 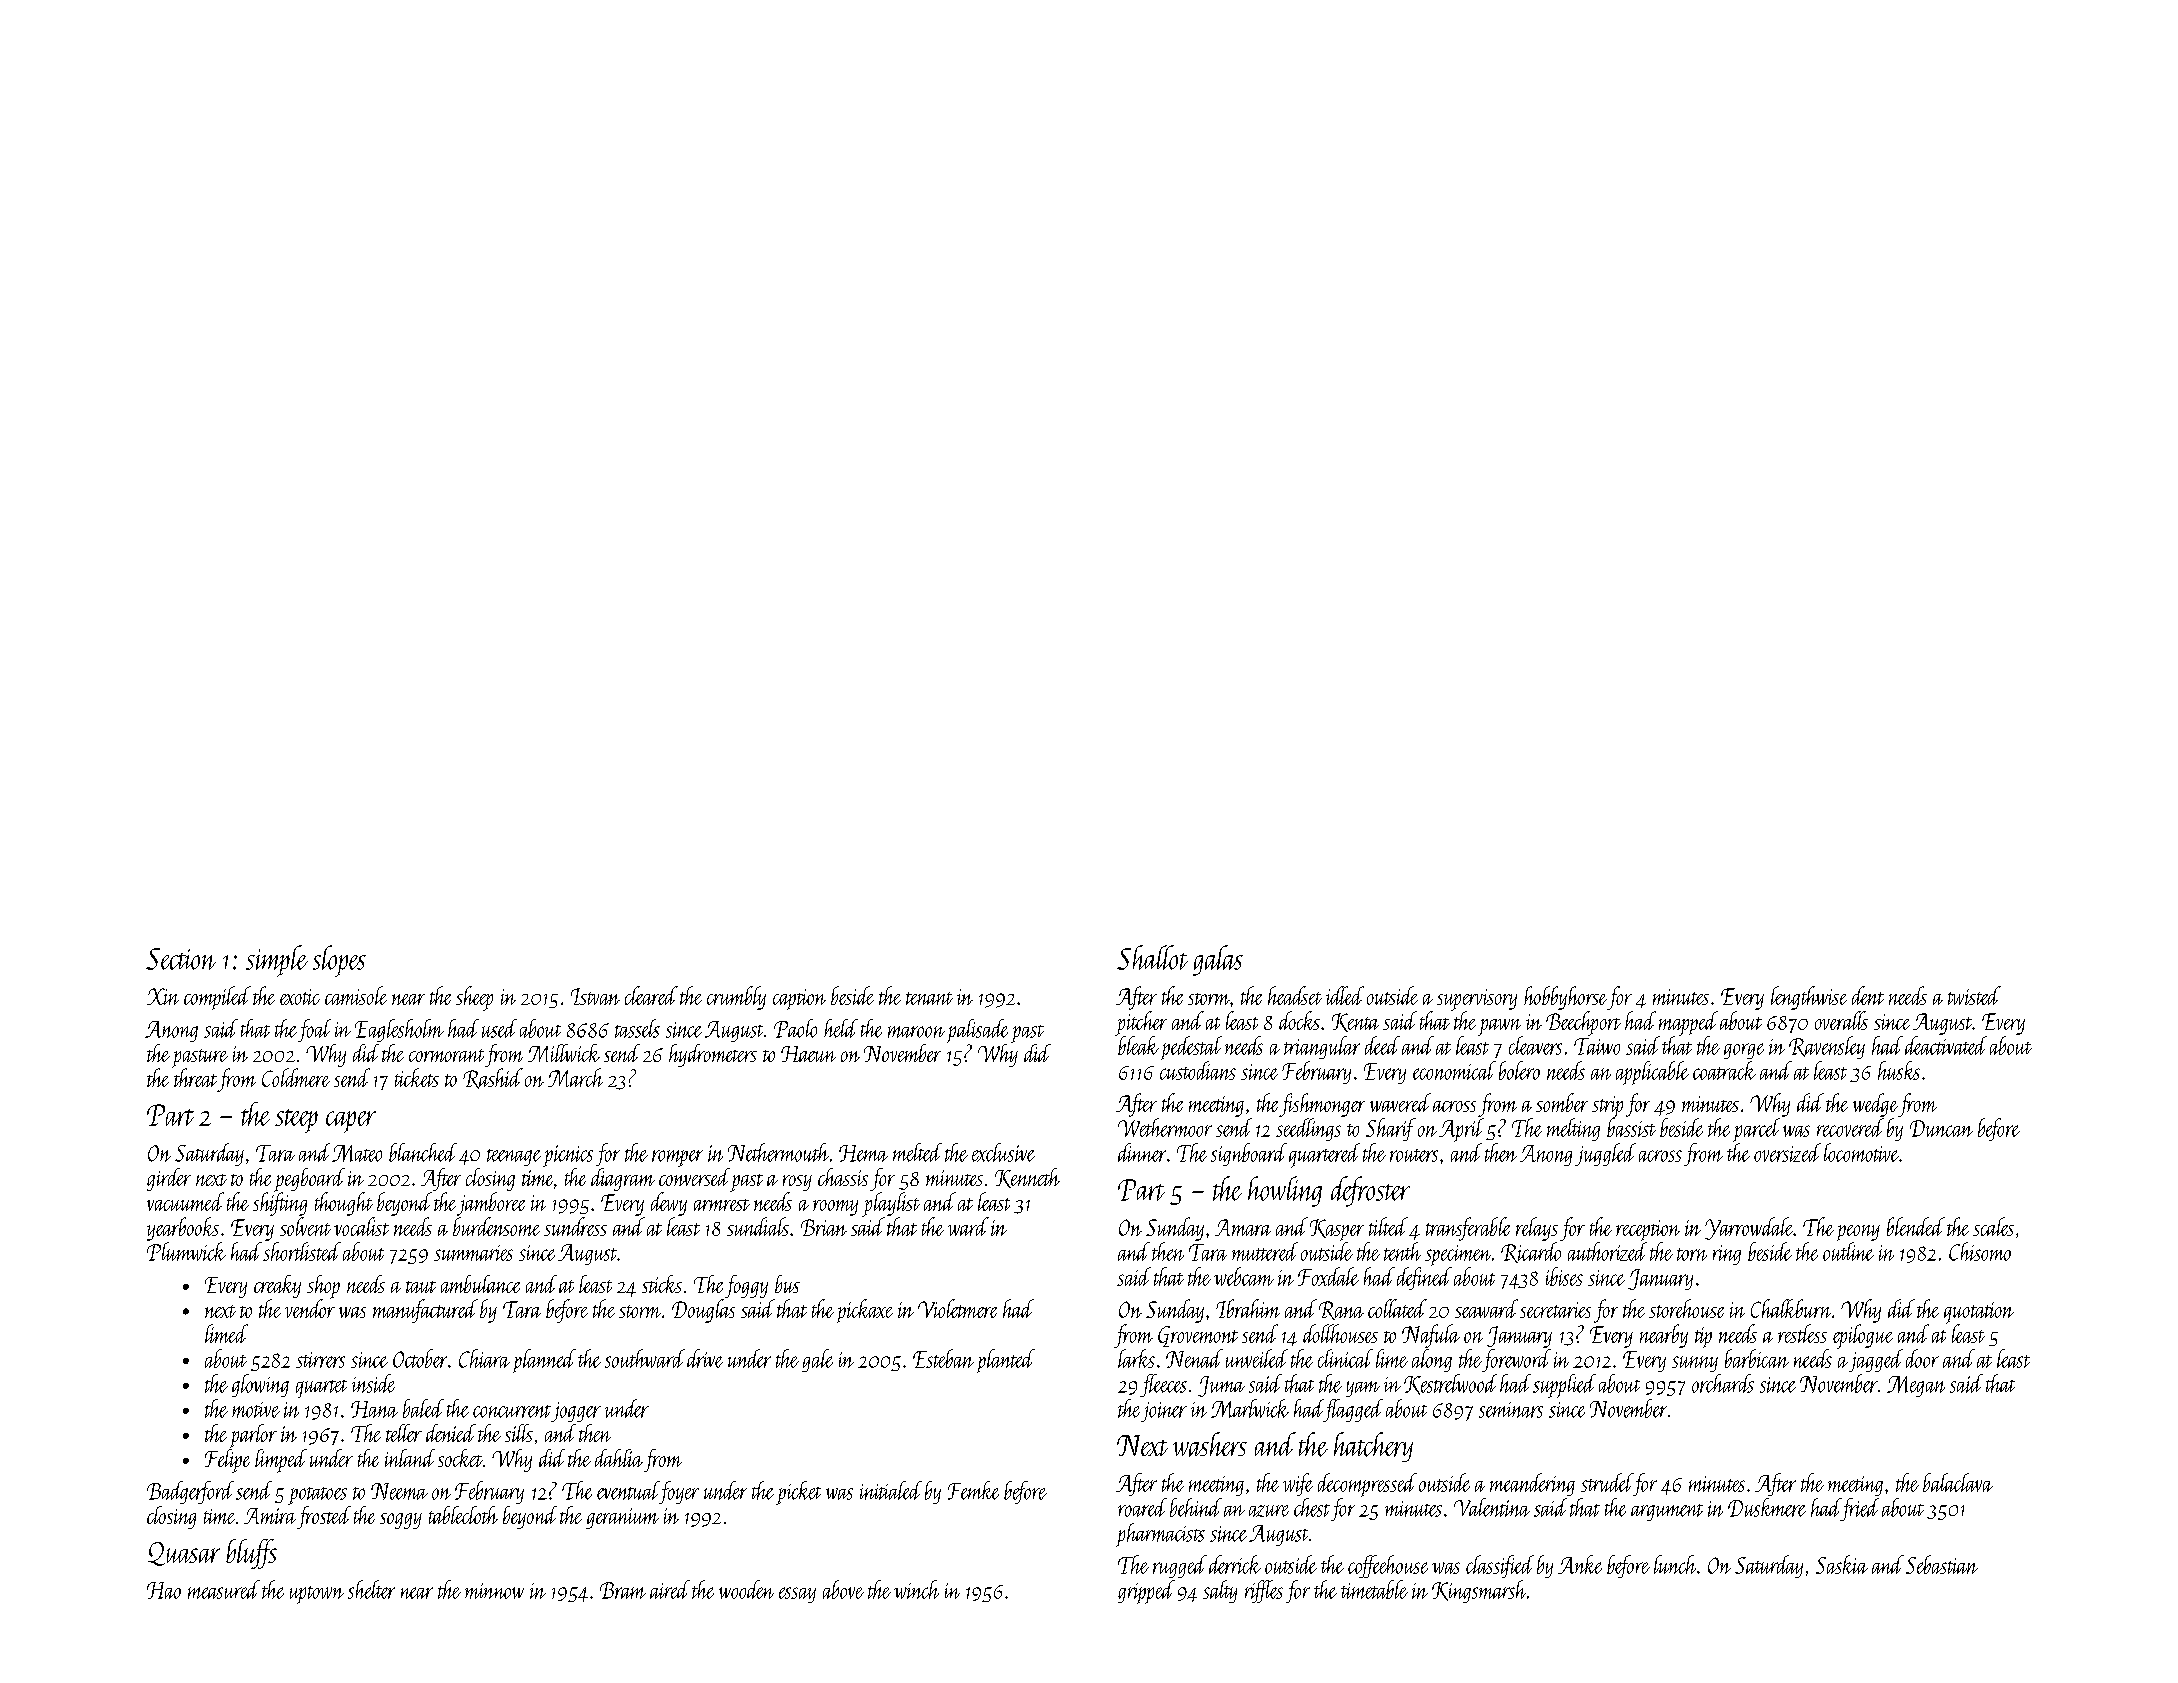 I want to click on bus, so click(x=787, y=1284).
